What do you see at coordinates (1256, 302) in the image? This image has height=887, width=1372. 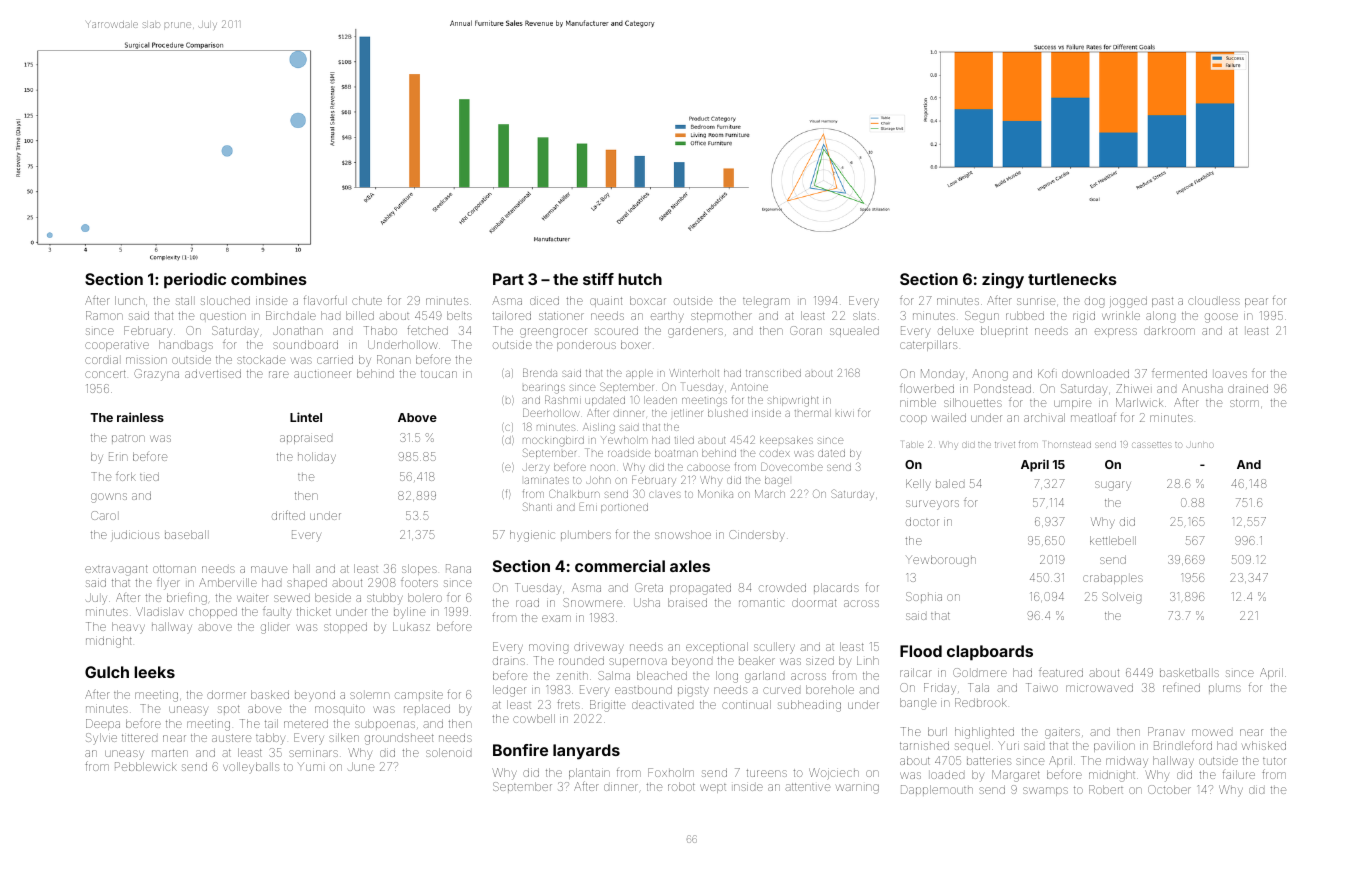 I see `pear` at bounding box center [1256, 302].
